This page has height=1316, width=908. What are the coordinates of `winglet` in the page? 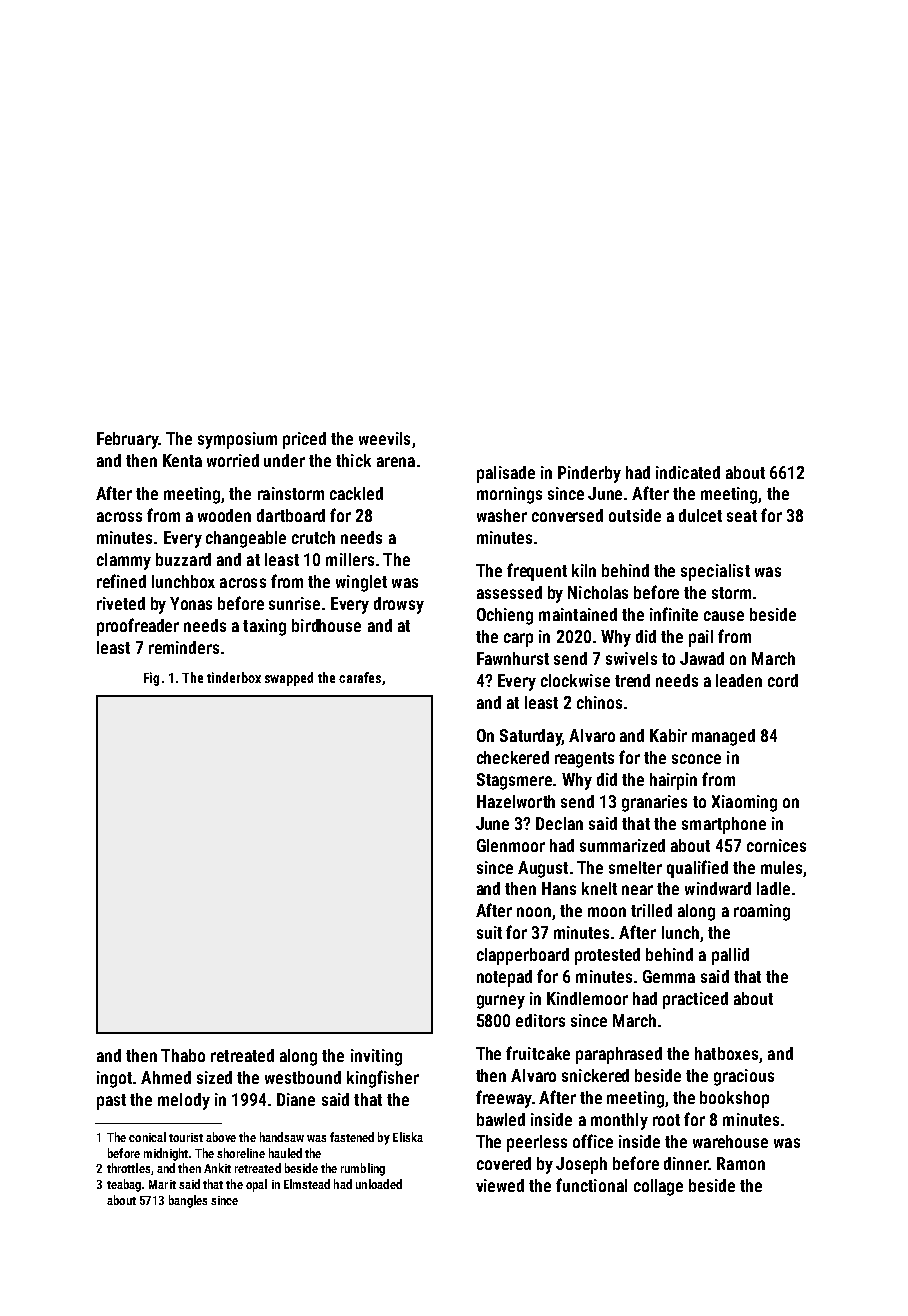 It's located at (361, 583).
